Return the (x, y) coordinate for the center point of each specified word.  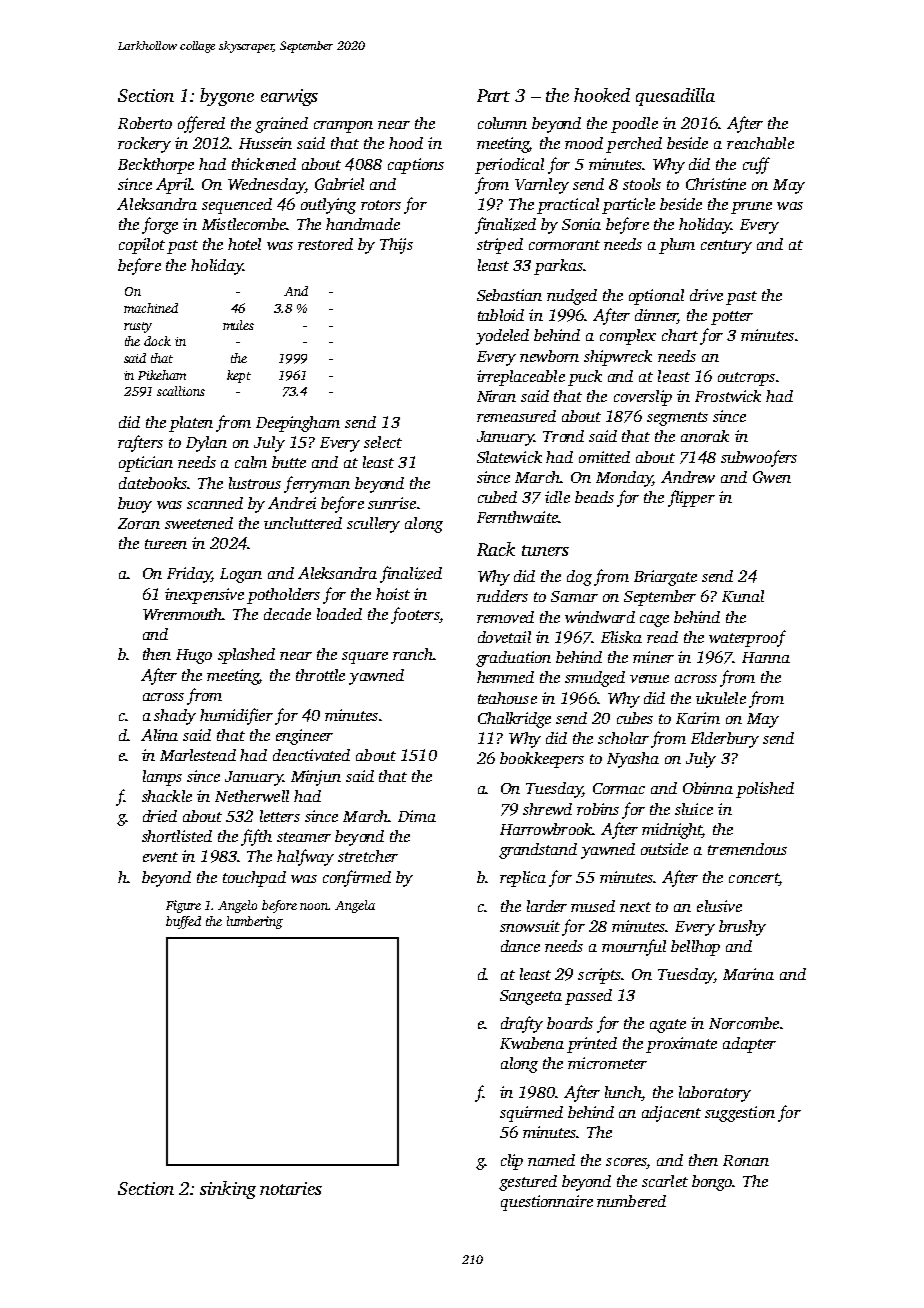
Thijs (396, 246)
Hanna (766, 657)
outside (664, 849)
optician (146, 464)
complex (628, 337)
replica (523, 879)
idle (557, 497)
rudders (502, 596)
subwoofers (759, 458)
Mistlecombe (244, 224)
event (160, 857)
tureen (166, 544)
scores (626, 1163)
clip (512, 1162)
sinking (228, 1190)
